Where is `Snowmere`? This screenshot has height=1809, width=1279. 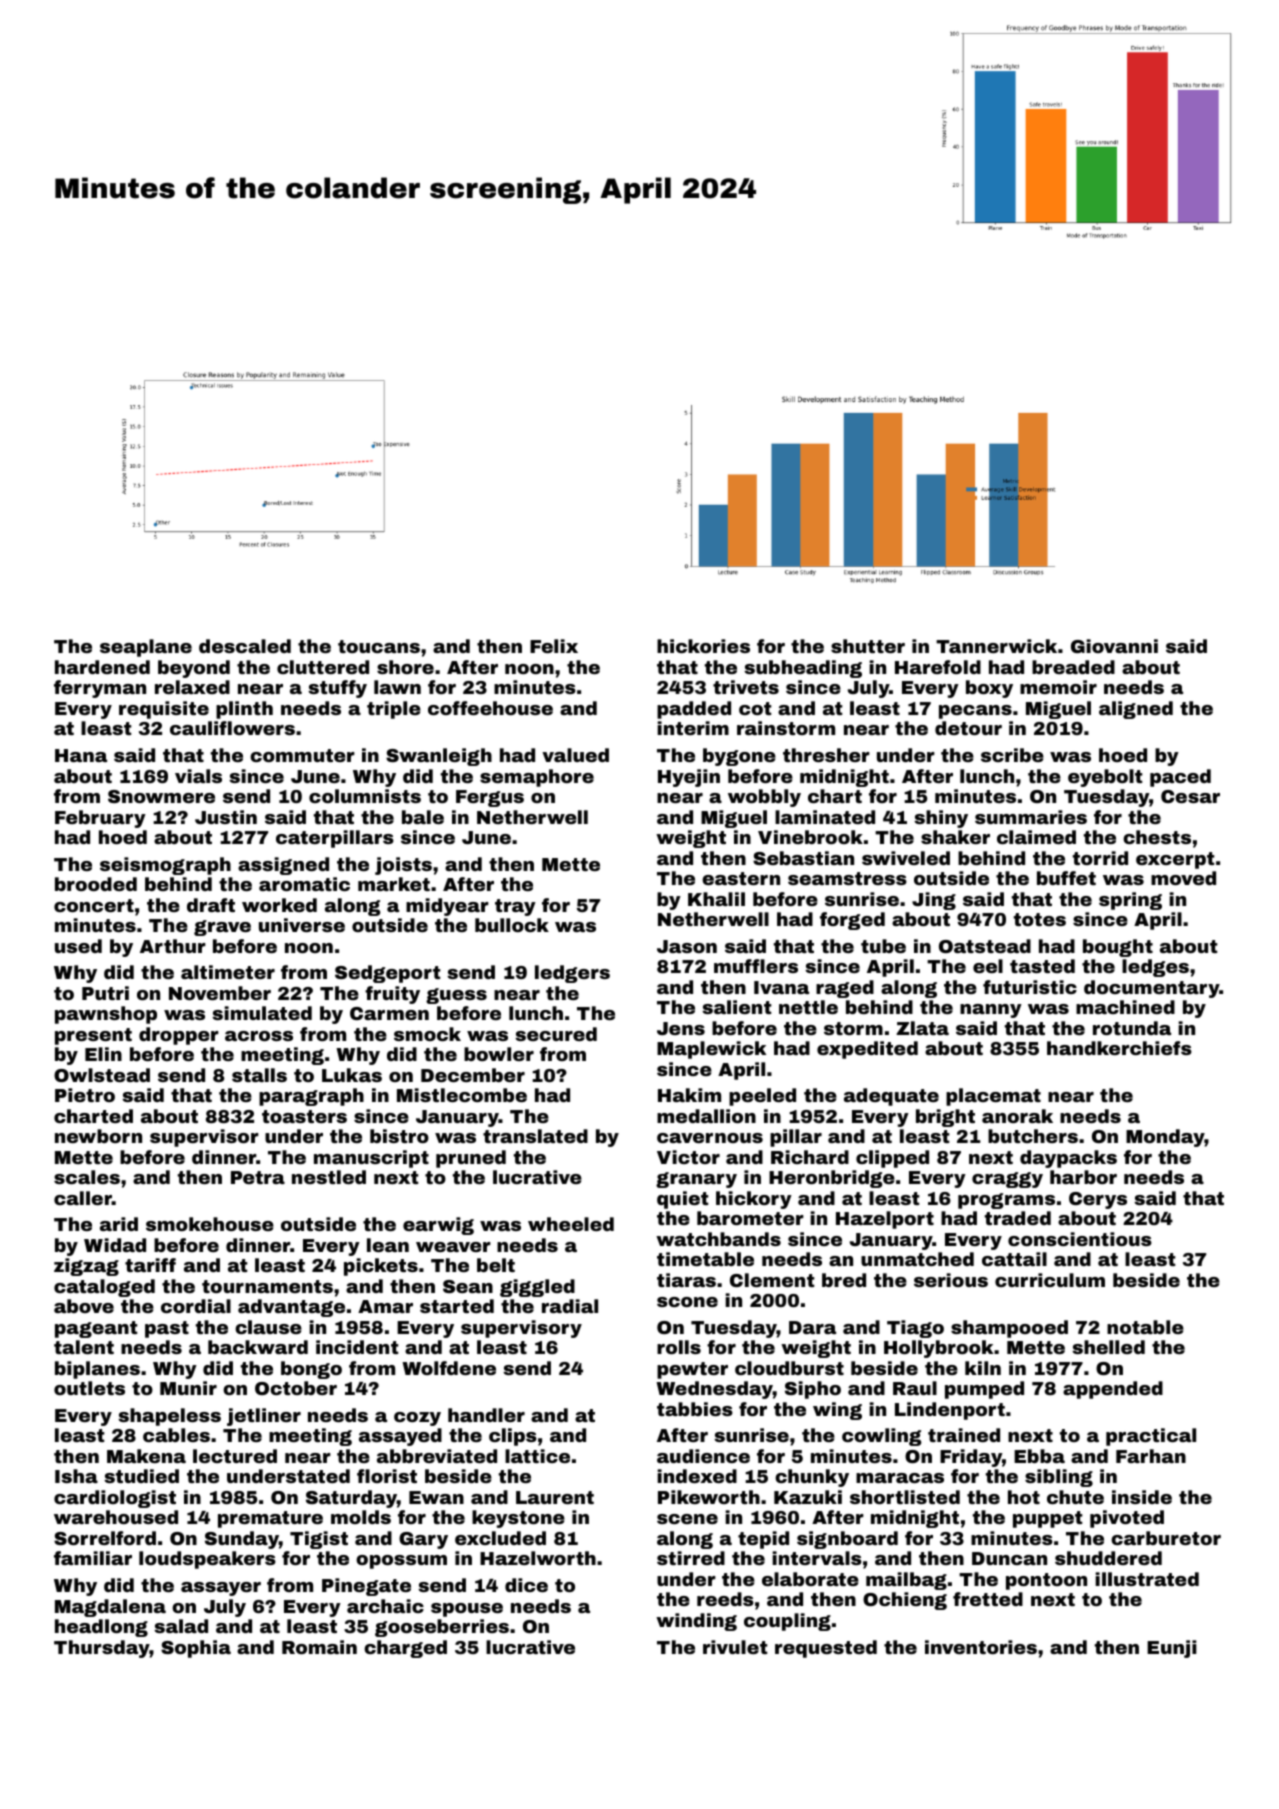 Snowmere is located at coordinates (161, 796).
